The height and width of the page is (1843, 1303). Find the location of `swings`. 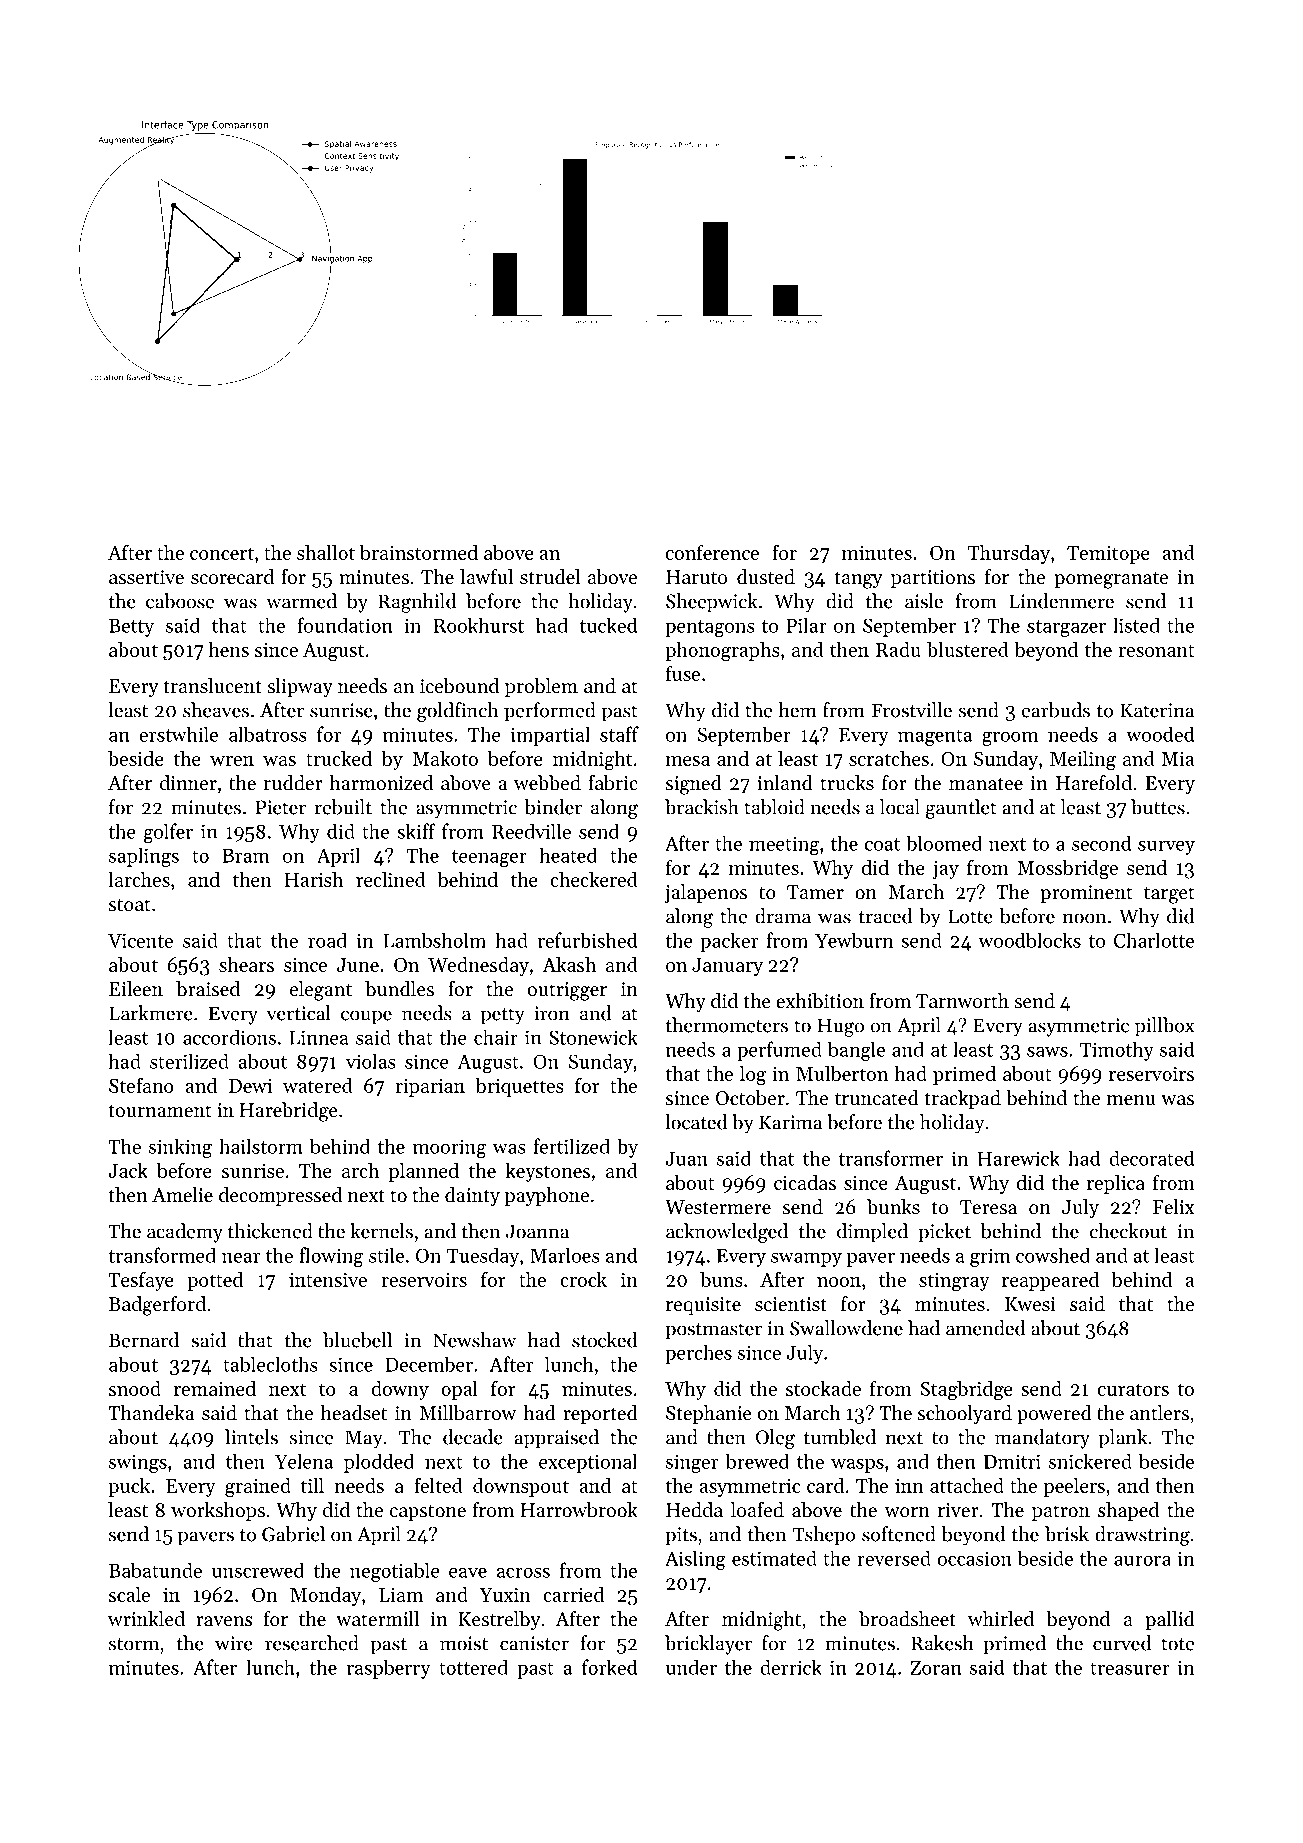

swings is located at coordinates (138, 1463).
